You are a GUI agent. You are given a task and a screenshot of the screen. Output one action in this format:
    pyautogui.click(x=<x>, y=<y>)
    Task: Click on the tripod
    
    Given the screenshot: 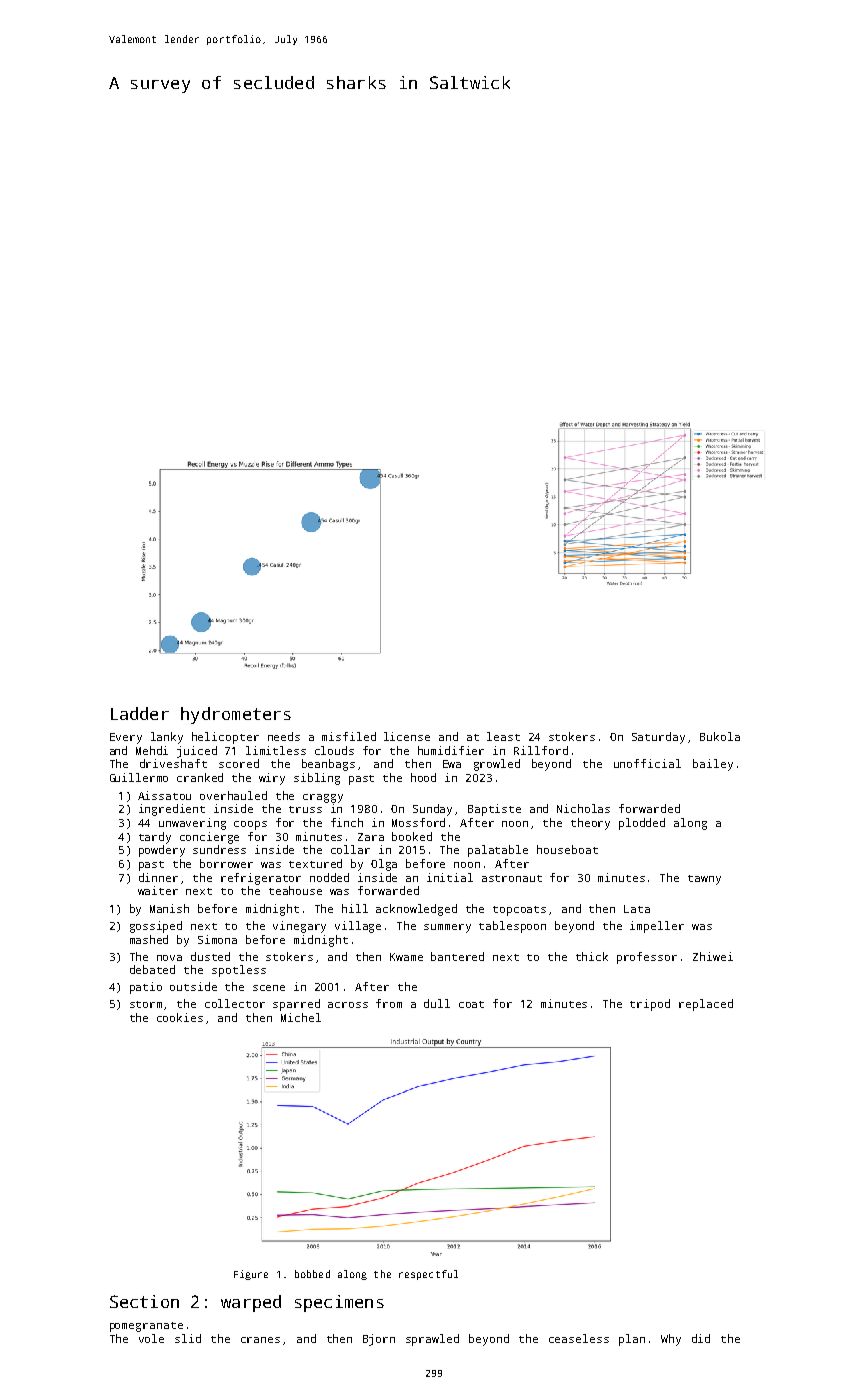 What is the action you would take?
    pyautogui.click(x=650, y=1005)
